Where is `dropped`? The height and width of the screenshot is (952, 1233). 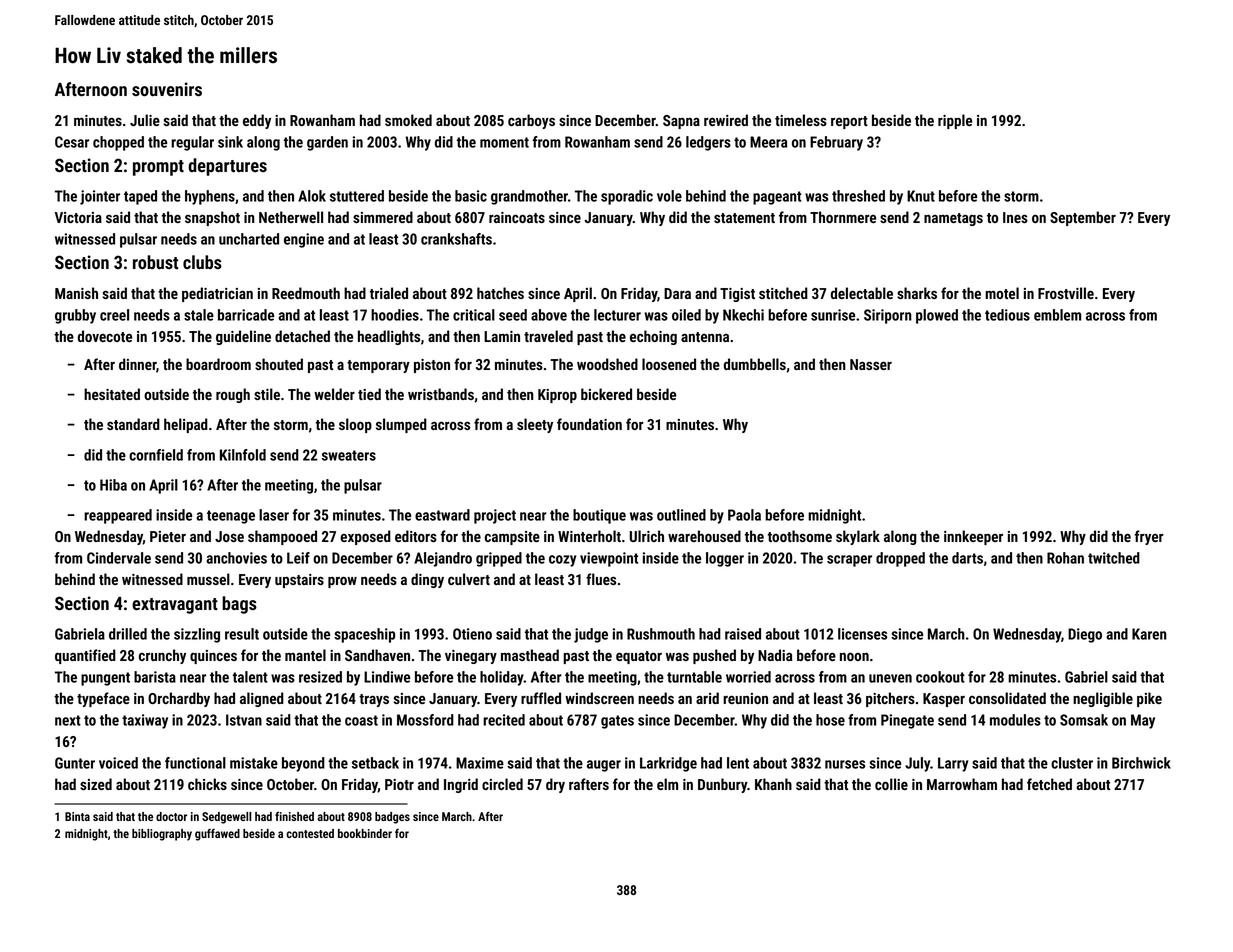
dropped is located at coordinates (900, 559).
